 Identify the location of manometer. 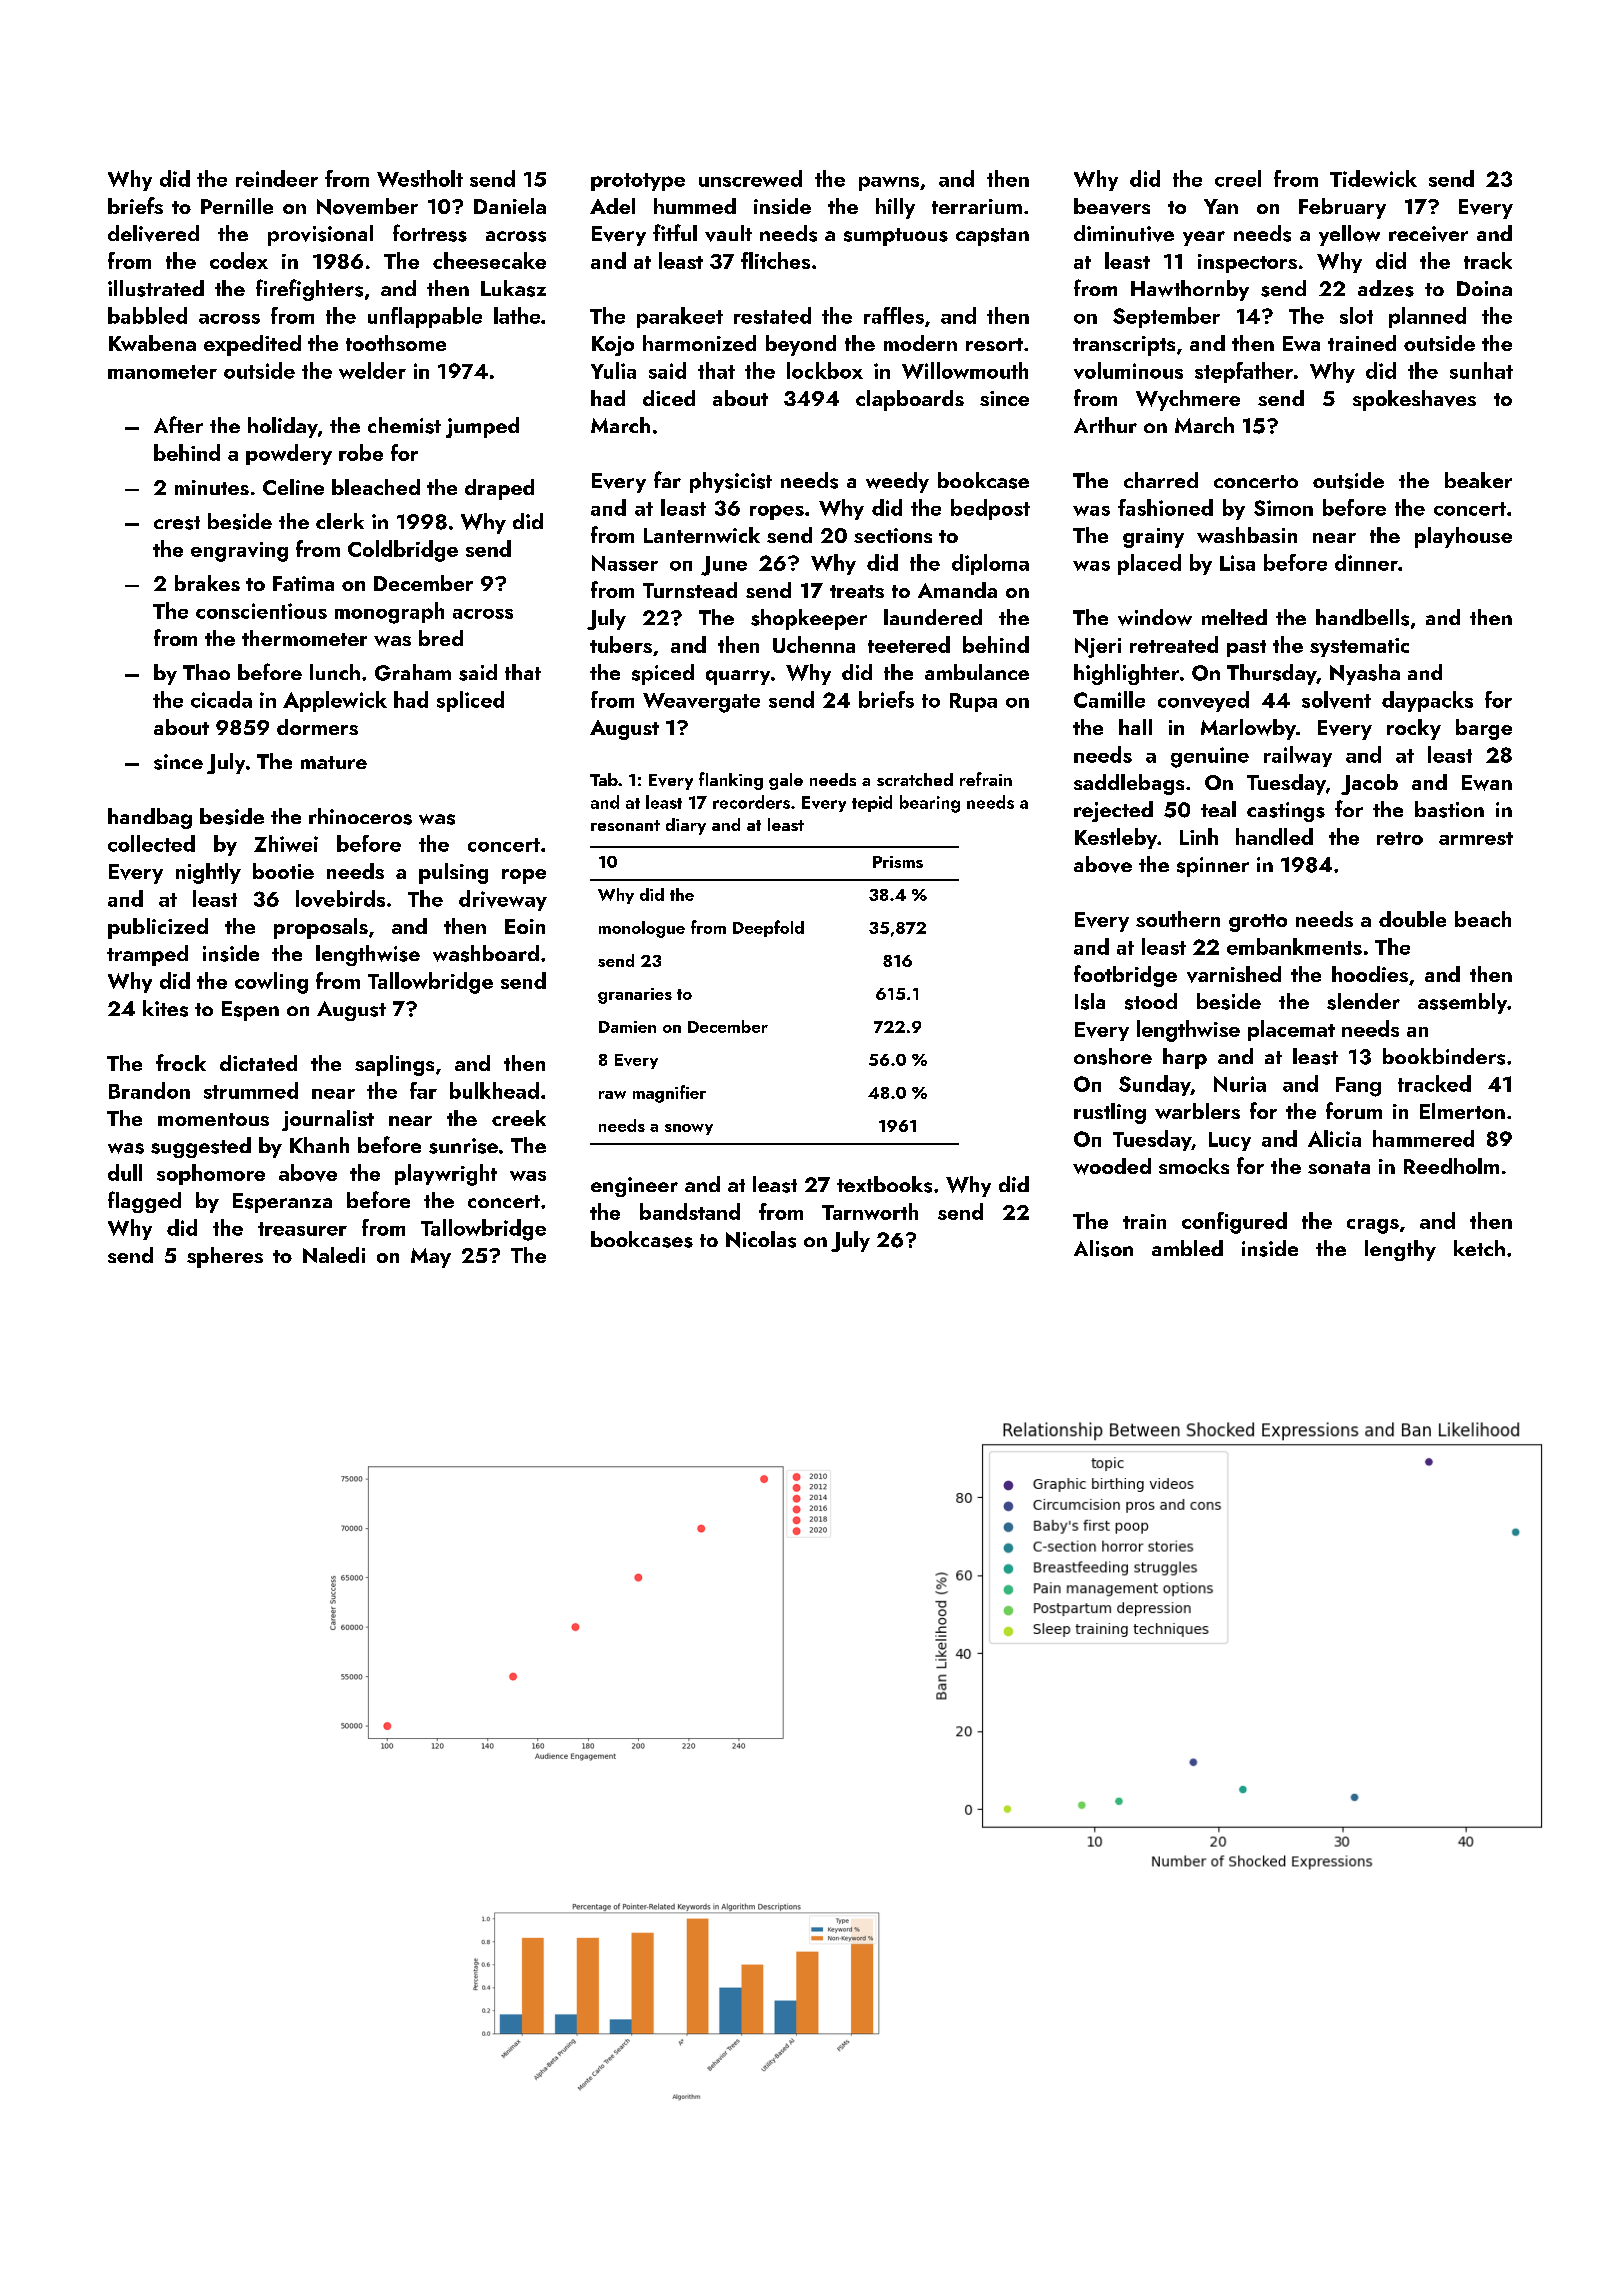
(162, 372).
